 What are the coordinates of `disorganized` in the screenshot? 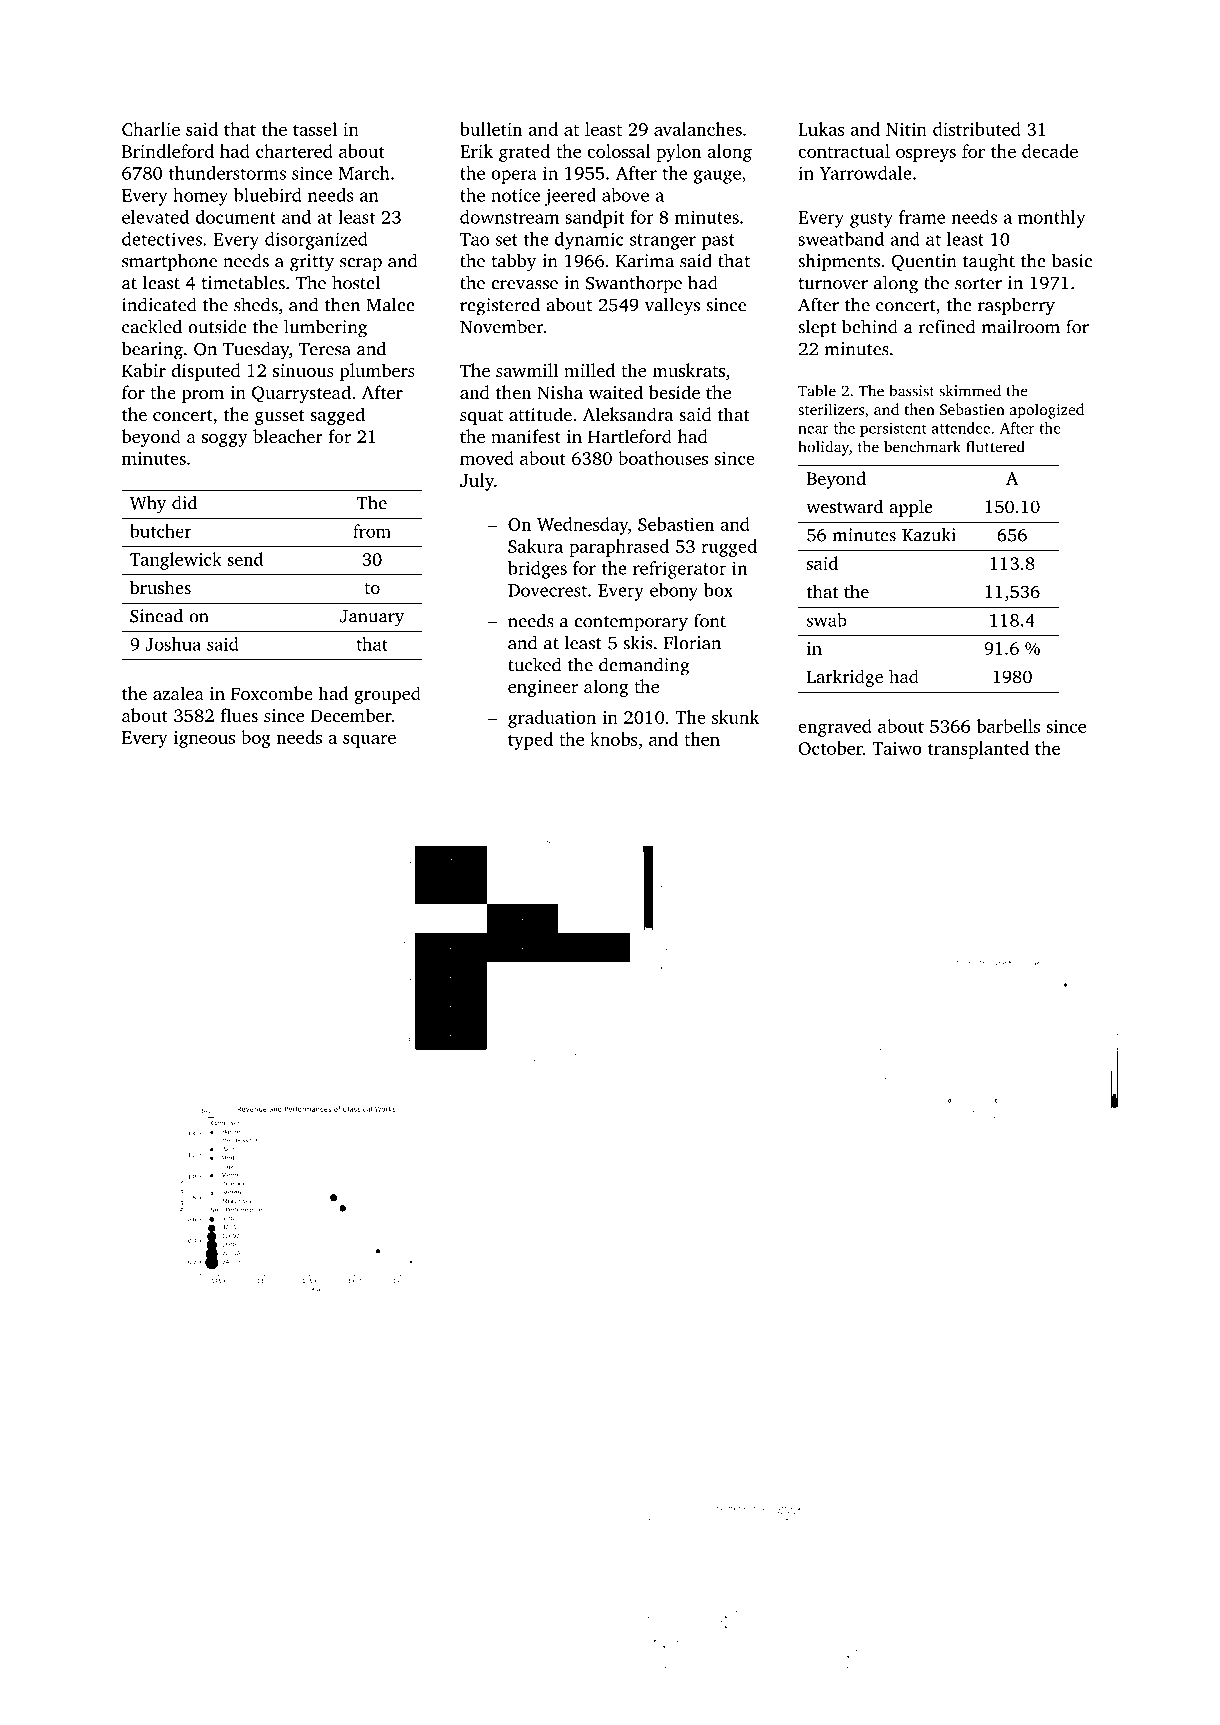 It's located at (316, 241).
